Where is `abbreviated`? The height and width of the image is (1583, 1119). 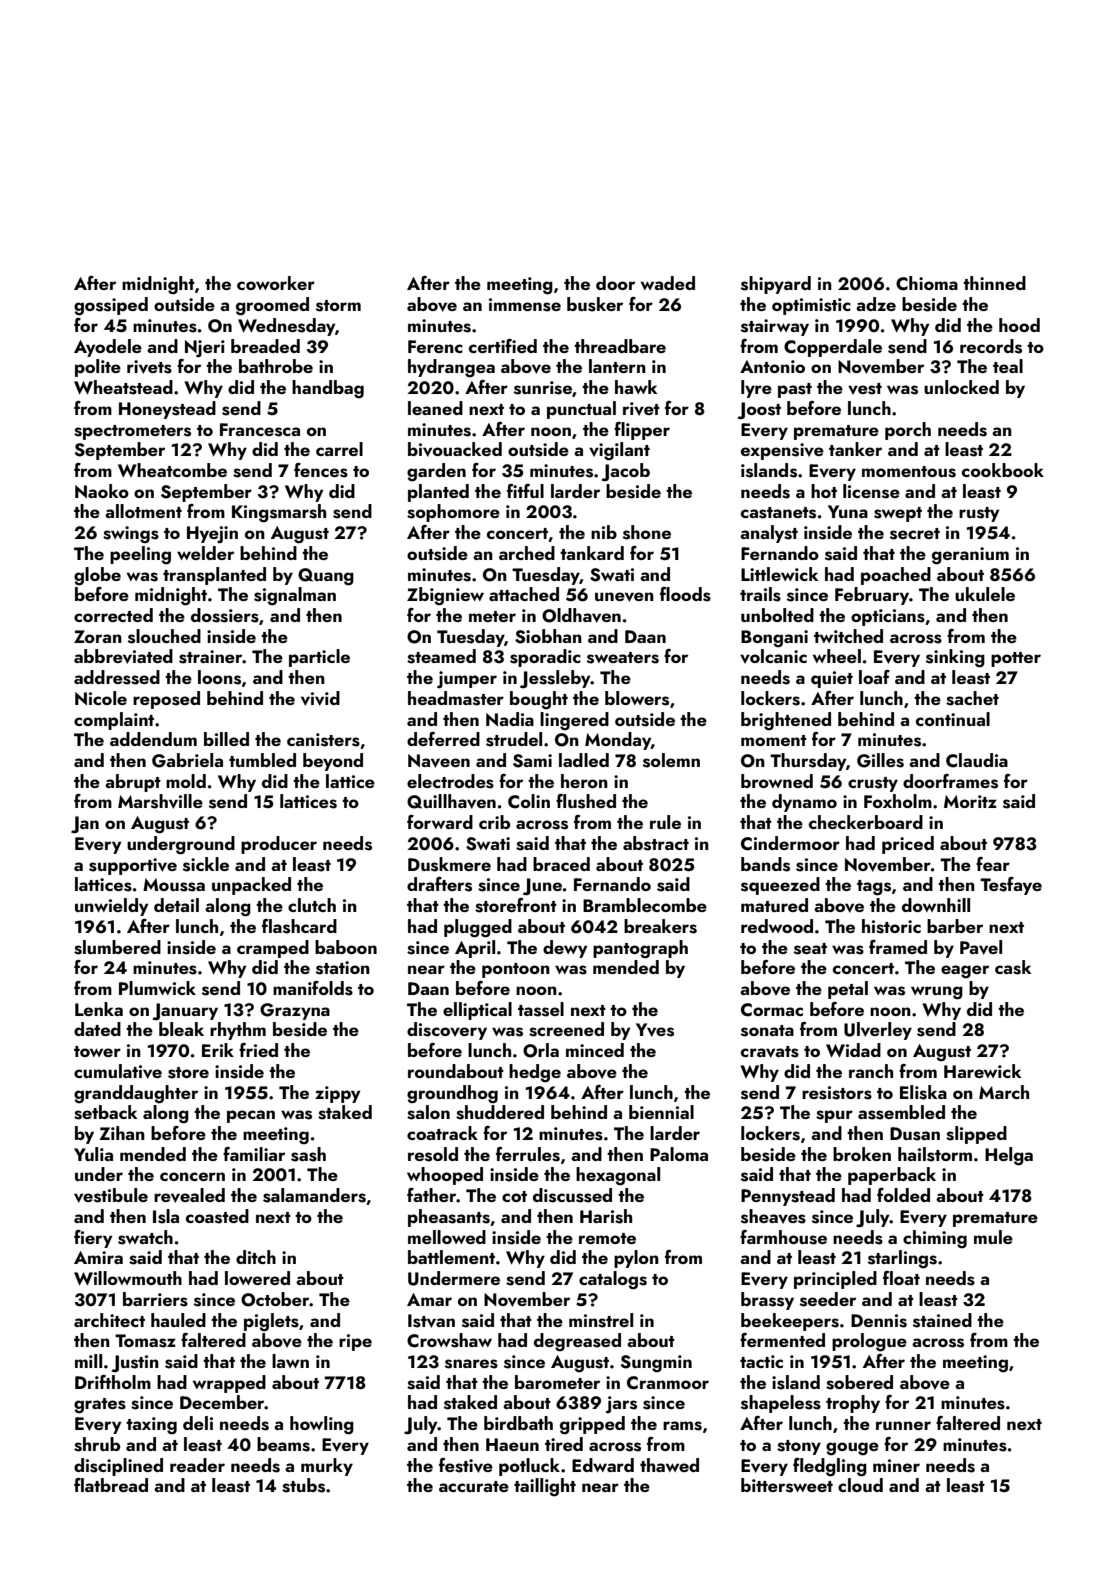 abbreviated is located at coordinates (123, 656).
